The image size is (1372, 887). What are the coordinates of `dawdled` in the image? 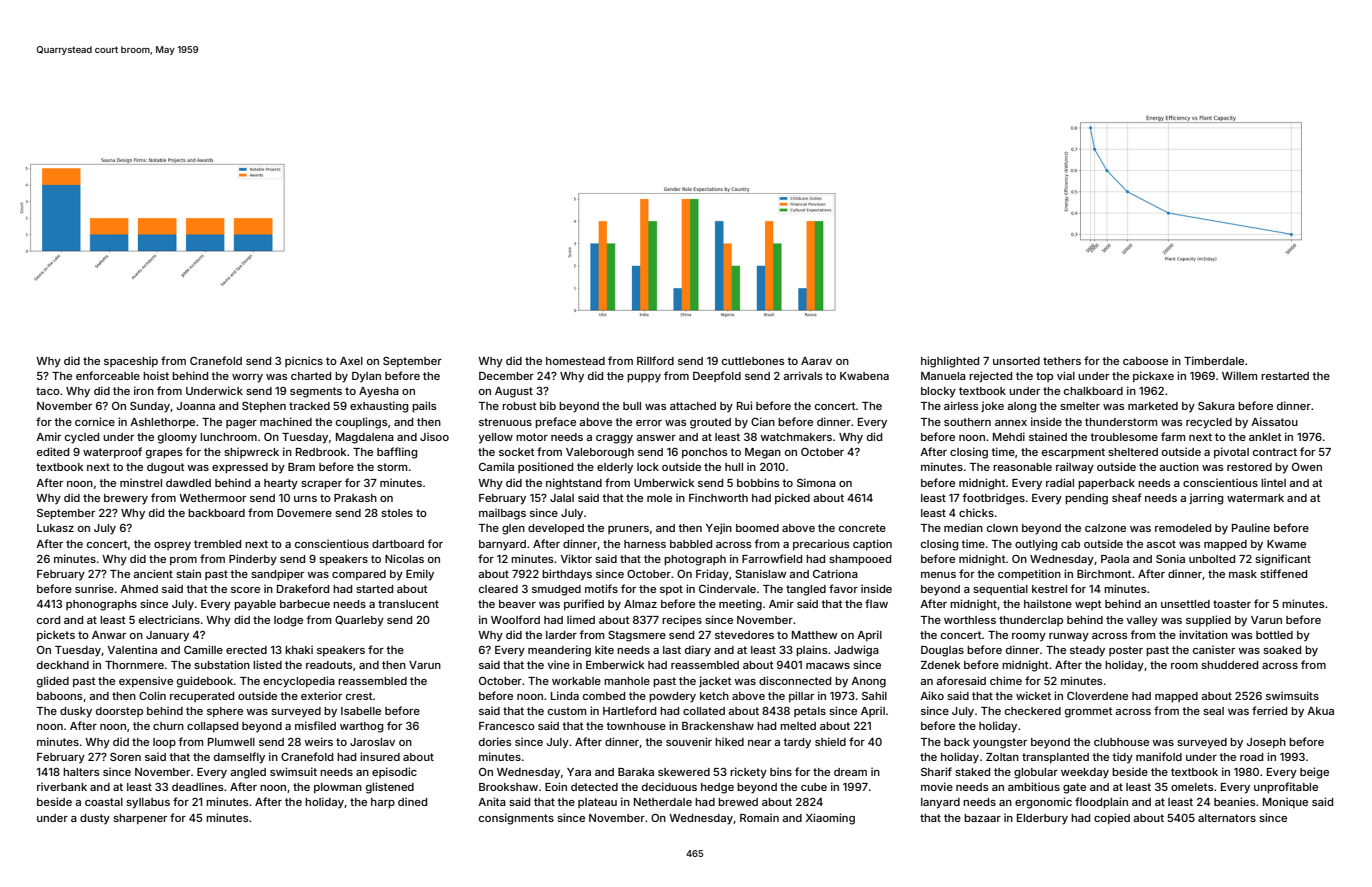 It's located at (188, 483).
